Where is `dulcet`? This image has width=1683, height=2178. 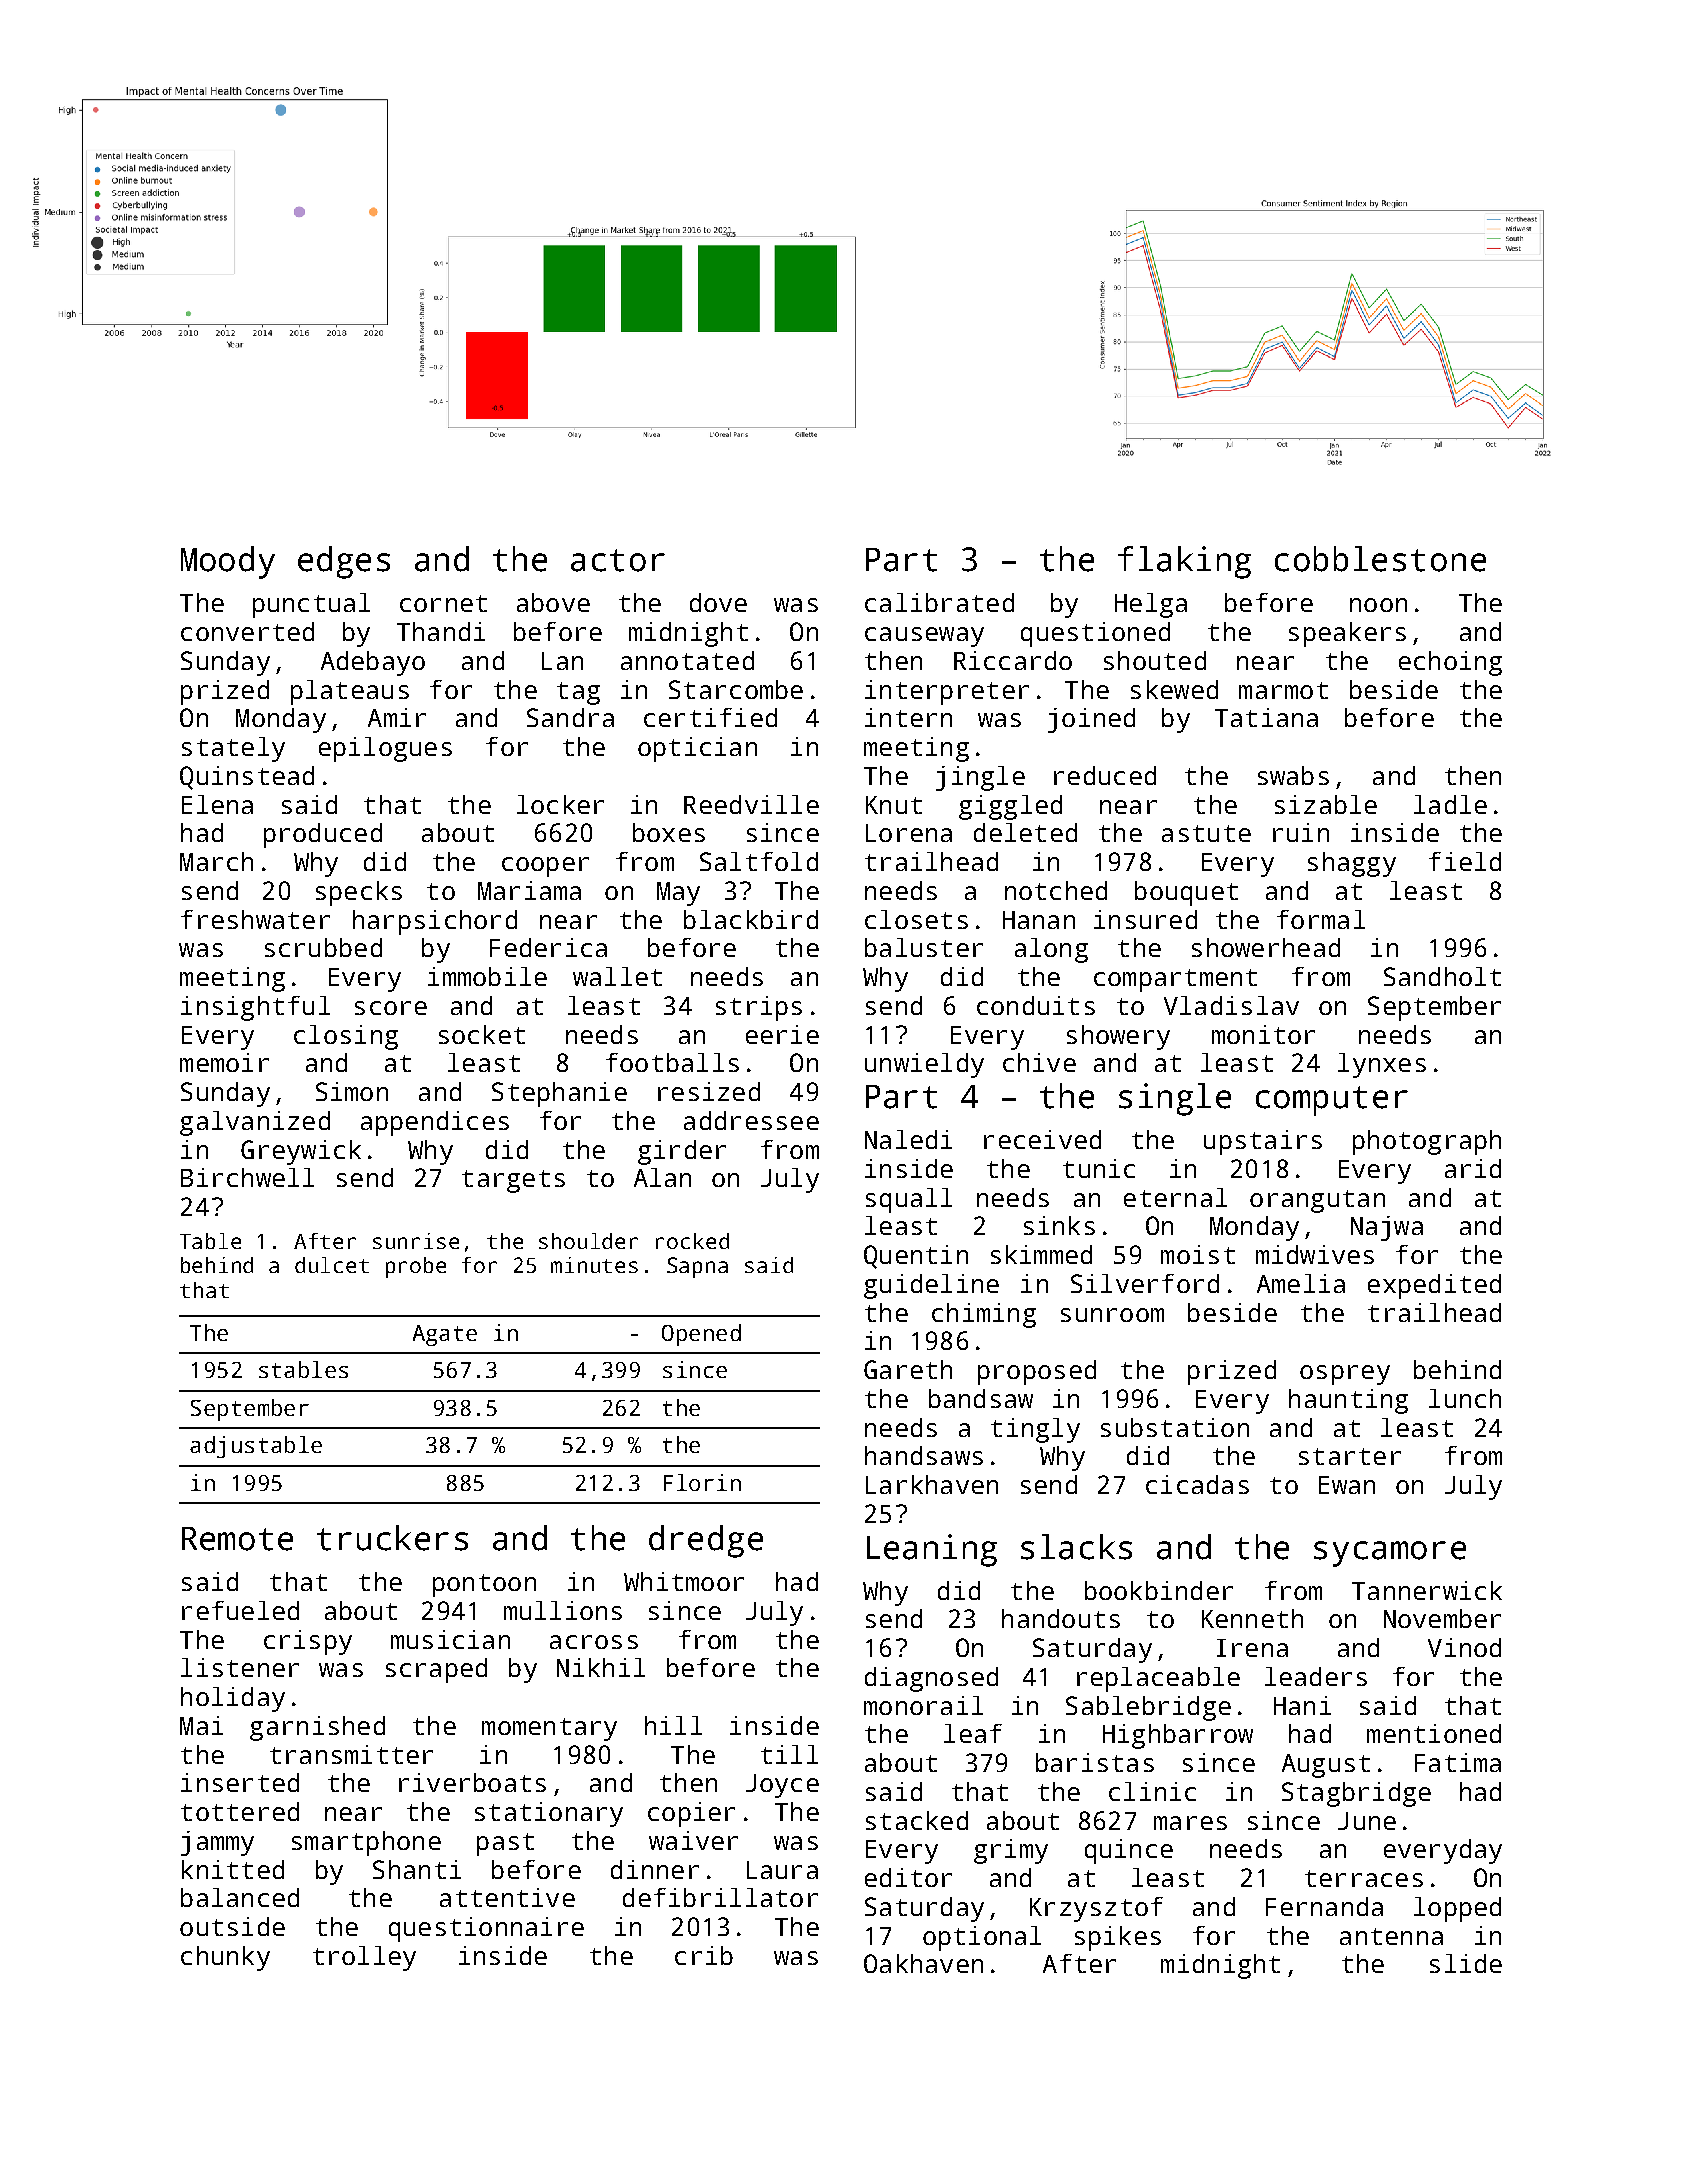 dulcet is located at coordinates (332, 1265).
